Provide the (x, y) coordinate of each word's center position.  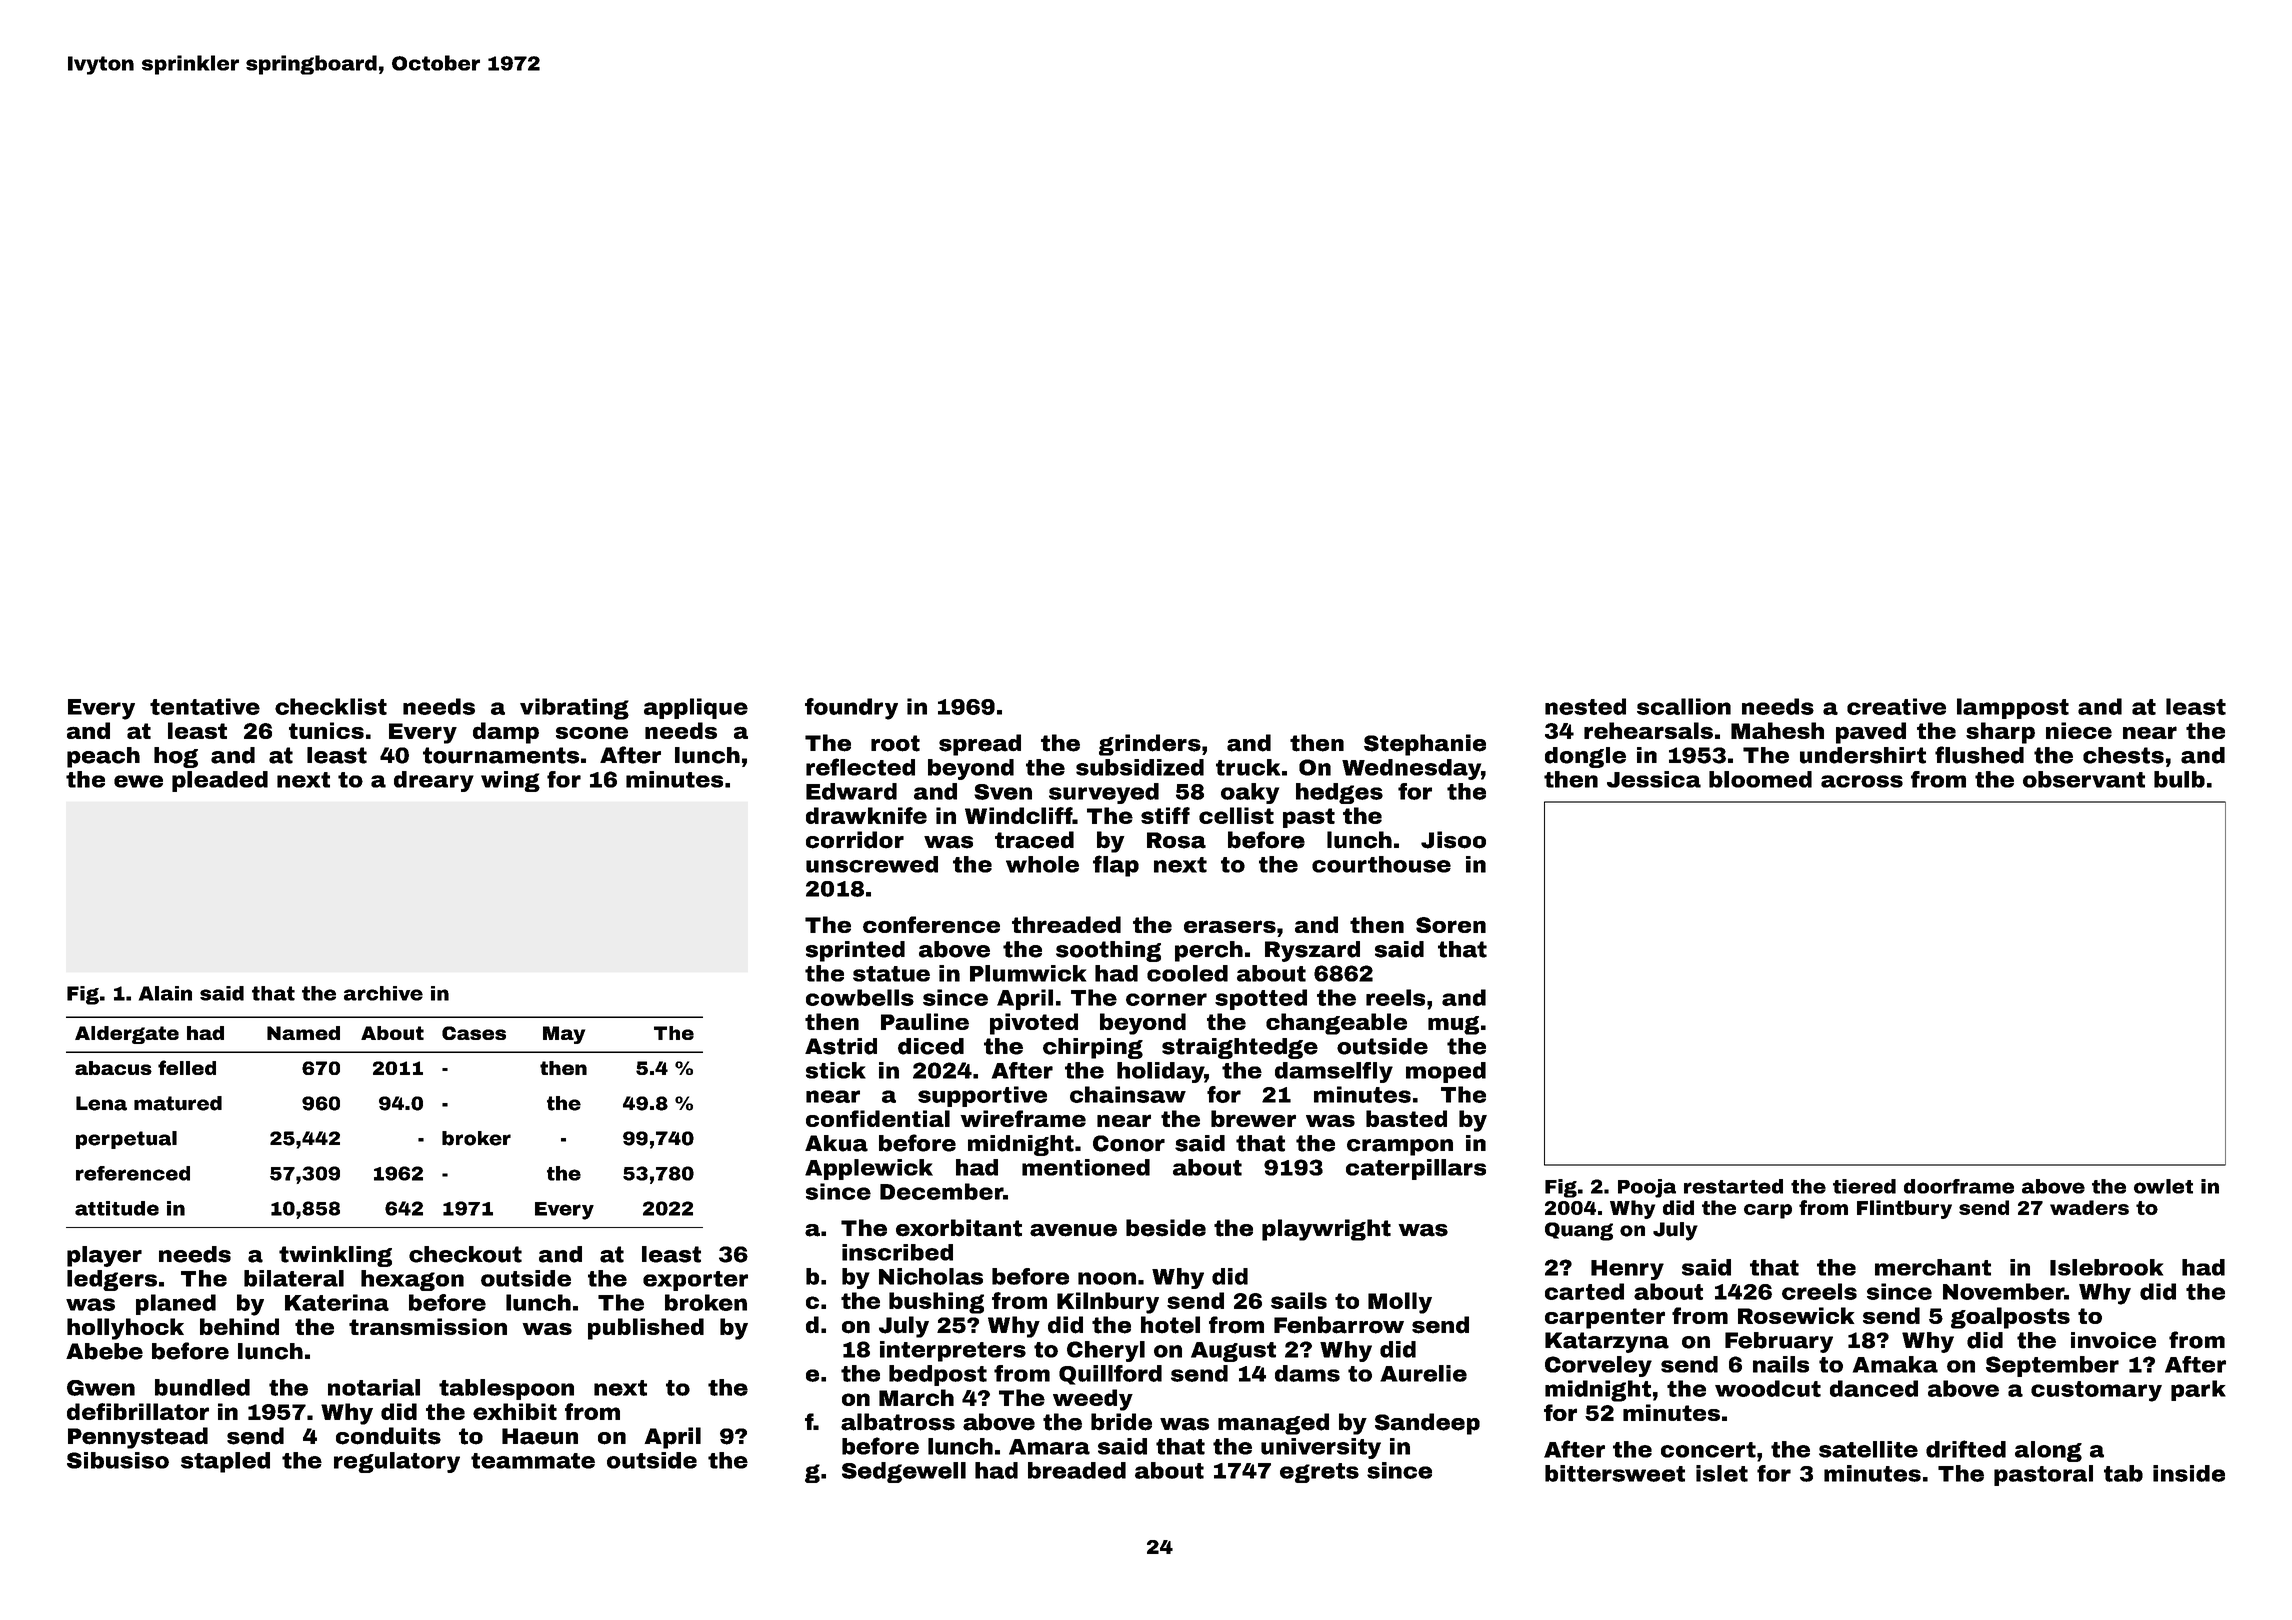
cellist (1236, 815)
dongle (1585, 757)
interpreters (953, 1351)
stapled (225, 1462)
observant (2084, 779)
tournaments (501, 755)
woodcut (1768, 1388)
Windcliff (1019, 815)
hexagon (412, 1280)
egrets (1319, 1473)
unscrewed (872, 864)
